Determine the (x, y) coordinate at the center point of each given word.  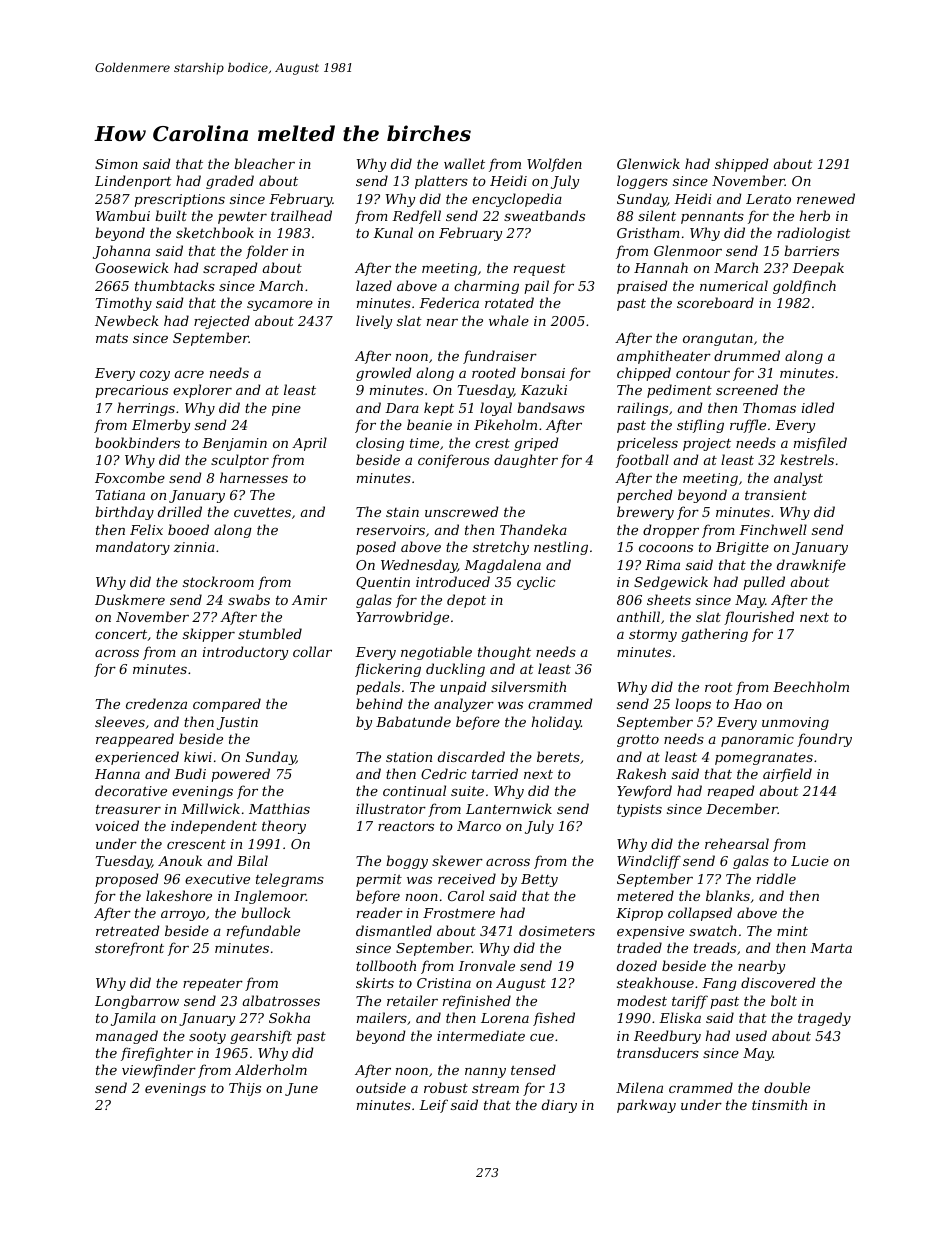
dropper (671, 531)
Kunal (393, 232)
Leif (433, 1106)
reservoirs (391, 530)
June (301, 1089)
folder (267, 252)
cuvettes (262, 512)
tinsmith (779, 1104)
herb (815, 215)
